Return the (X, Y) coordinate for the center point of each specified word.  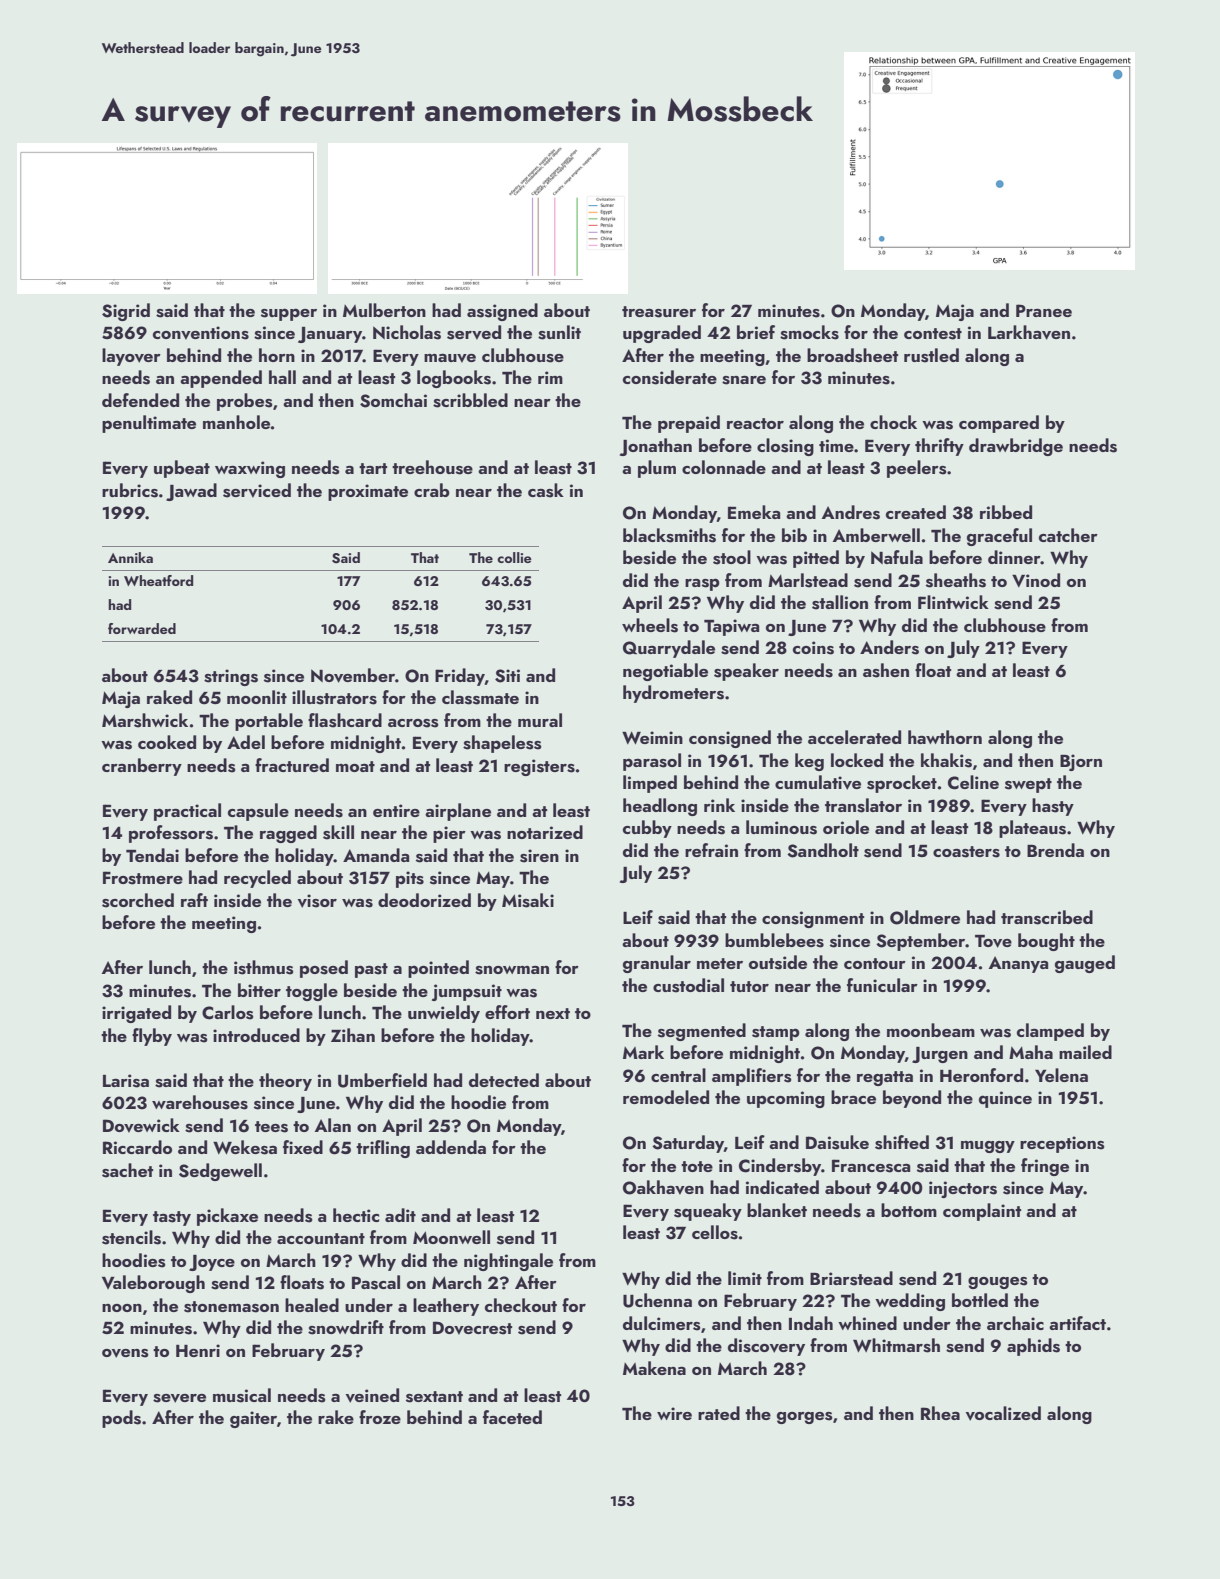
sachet (127, 1170)
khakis (946, 760)
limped (650, 784)
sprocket (902, 784)
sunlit (559, 332)
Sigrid (126, 312)
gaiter (253, 1419)
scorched (138, 900)
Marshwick (145, 720)
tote (697, 1166)
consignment (813, 919)
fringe (1045, 1167)
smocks (809, 332)
